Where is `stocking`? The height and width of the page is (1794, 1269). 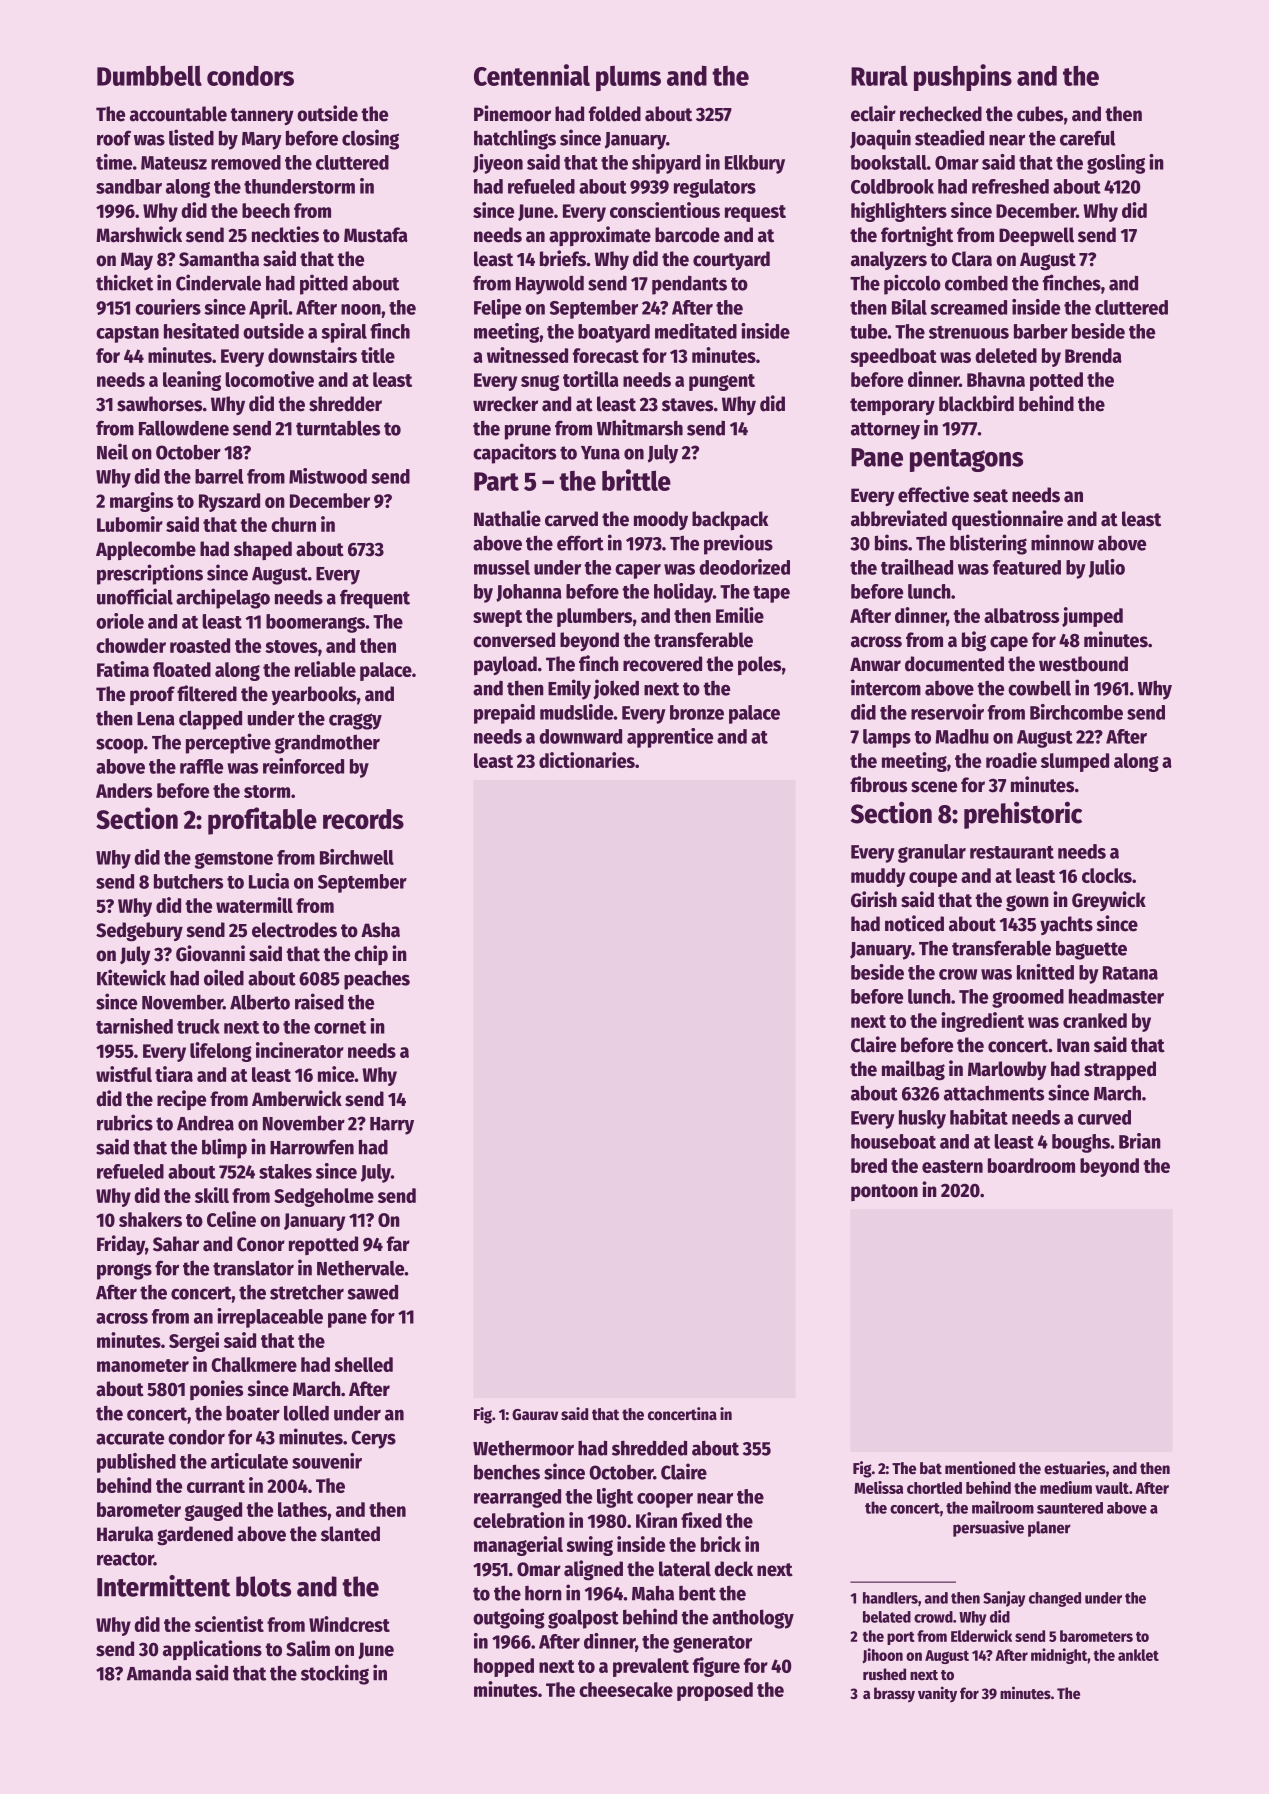 stocking is located at coordinates (335, 1674).
